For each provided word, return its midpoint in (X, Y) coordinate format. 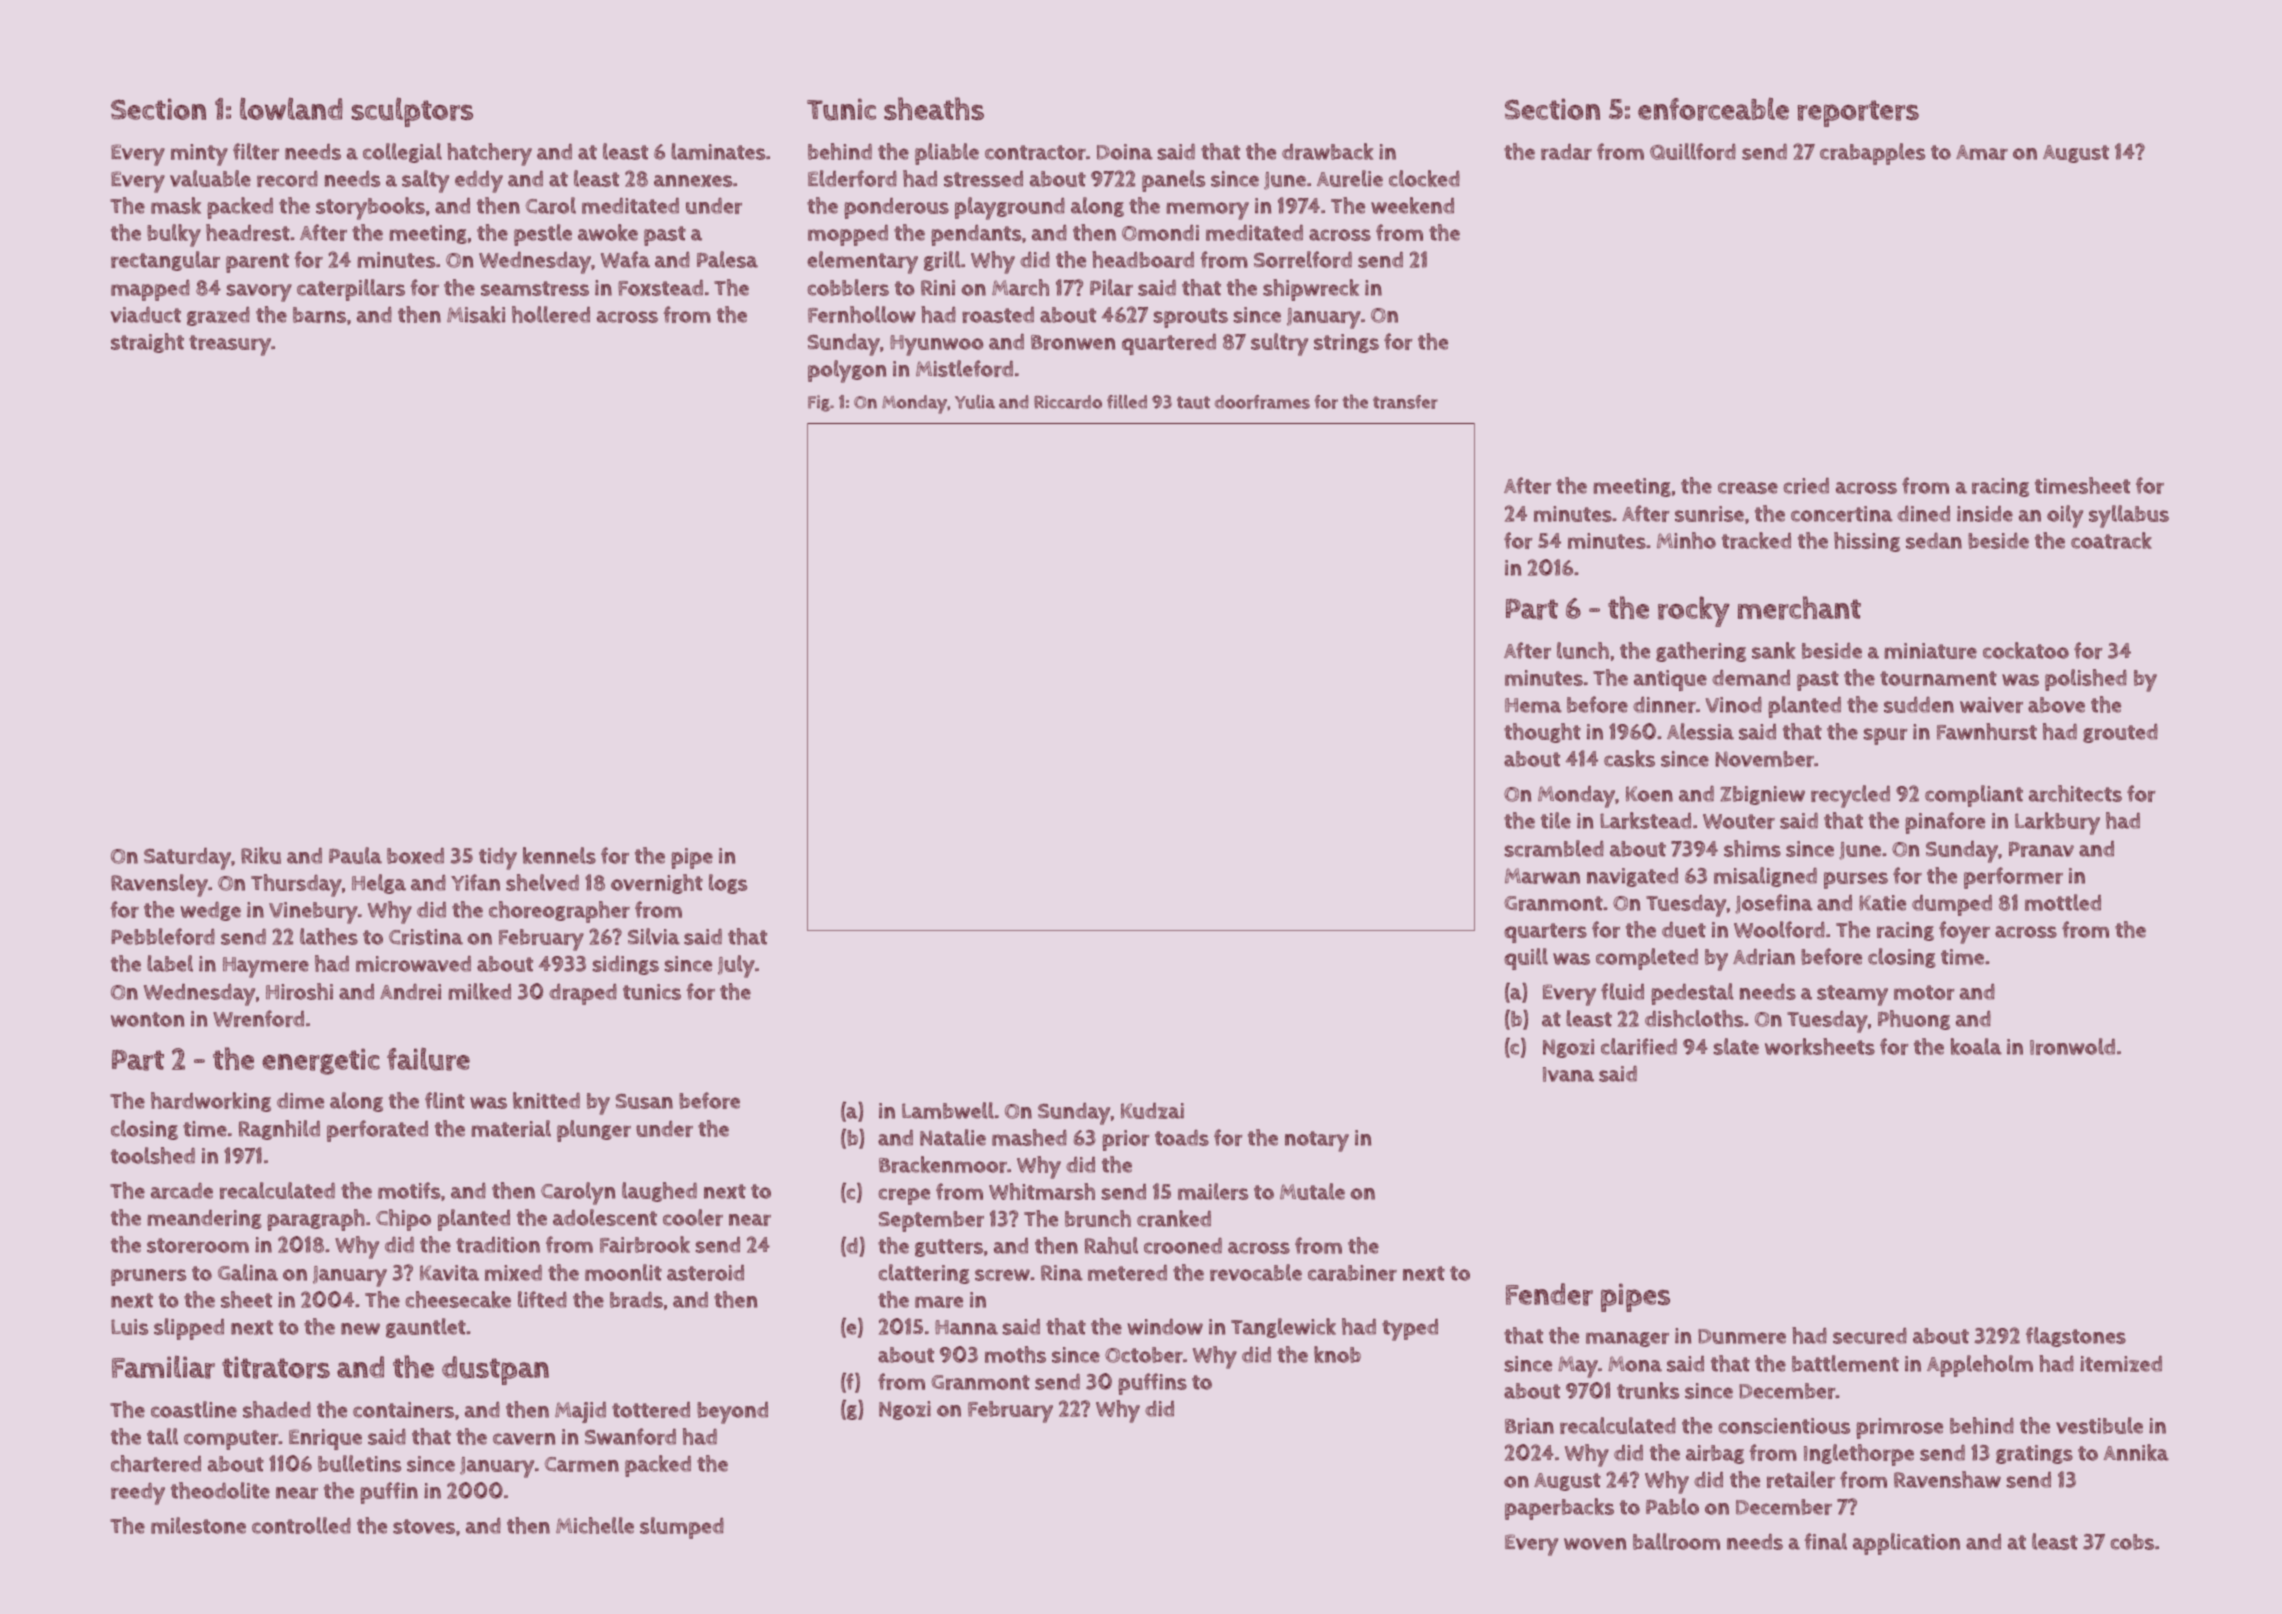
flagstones (2076, 1337)
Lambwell (948, 1110)
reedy (138, 1494)
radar (1566, 152)
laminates (718, 151)
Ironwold (2072, 1046)
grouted (2120, 733)
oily (2065, 516)
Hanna (966, 1327)
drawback (1327, 151)
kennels (559, 855)
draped (583, 994)
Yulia (975, 402)
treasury (230, 345)
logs (728, 884)
